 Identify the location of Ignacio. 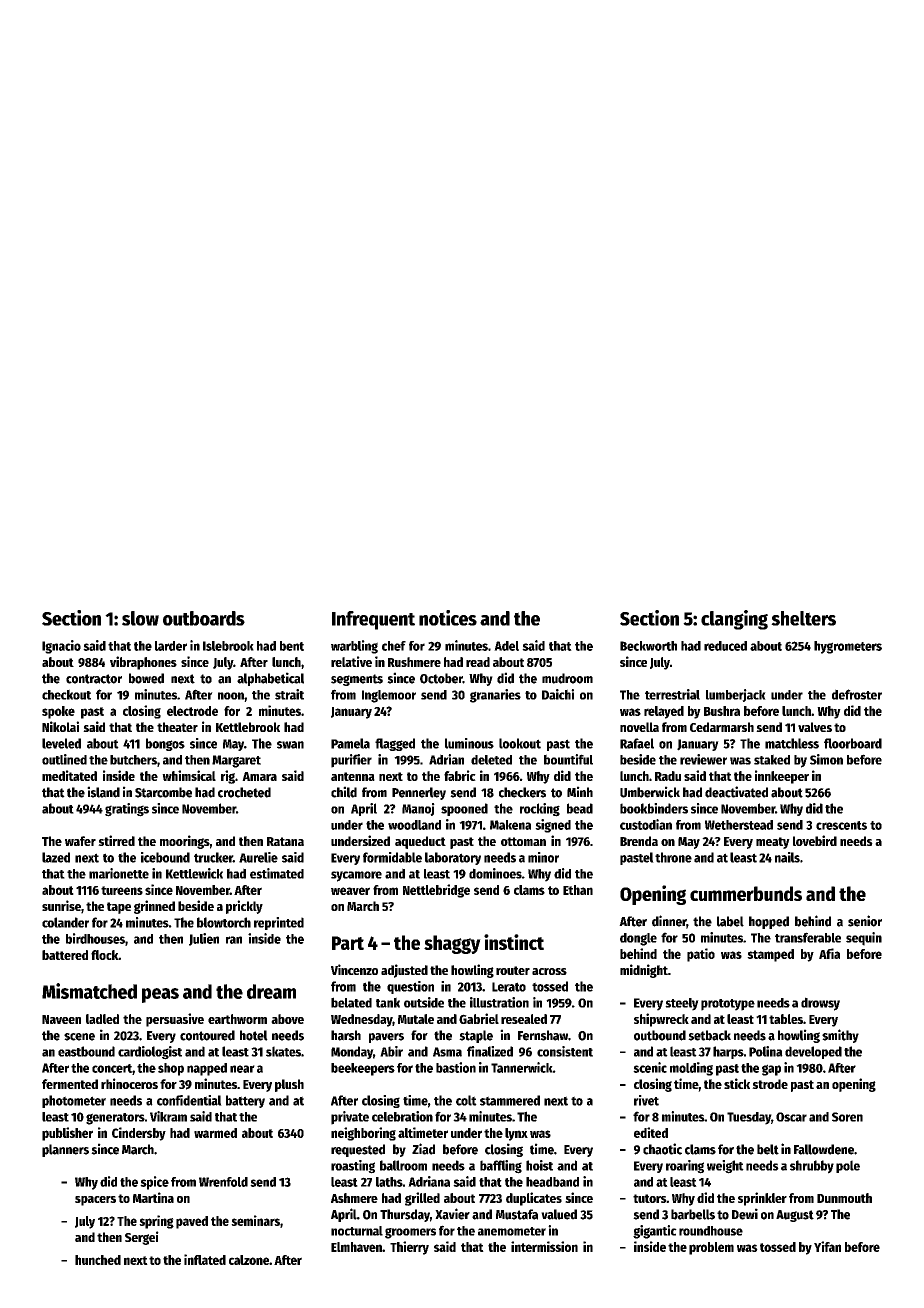
(61, 647).
